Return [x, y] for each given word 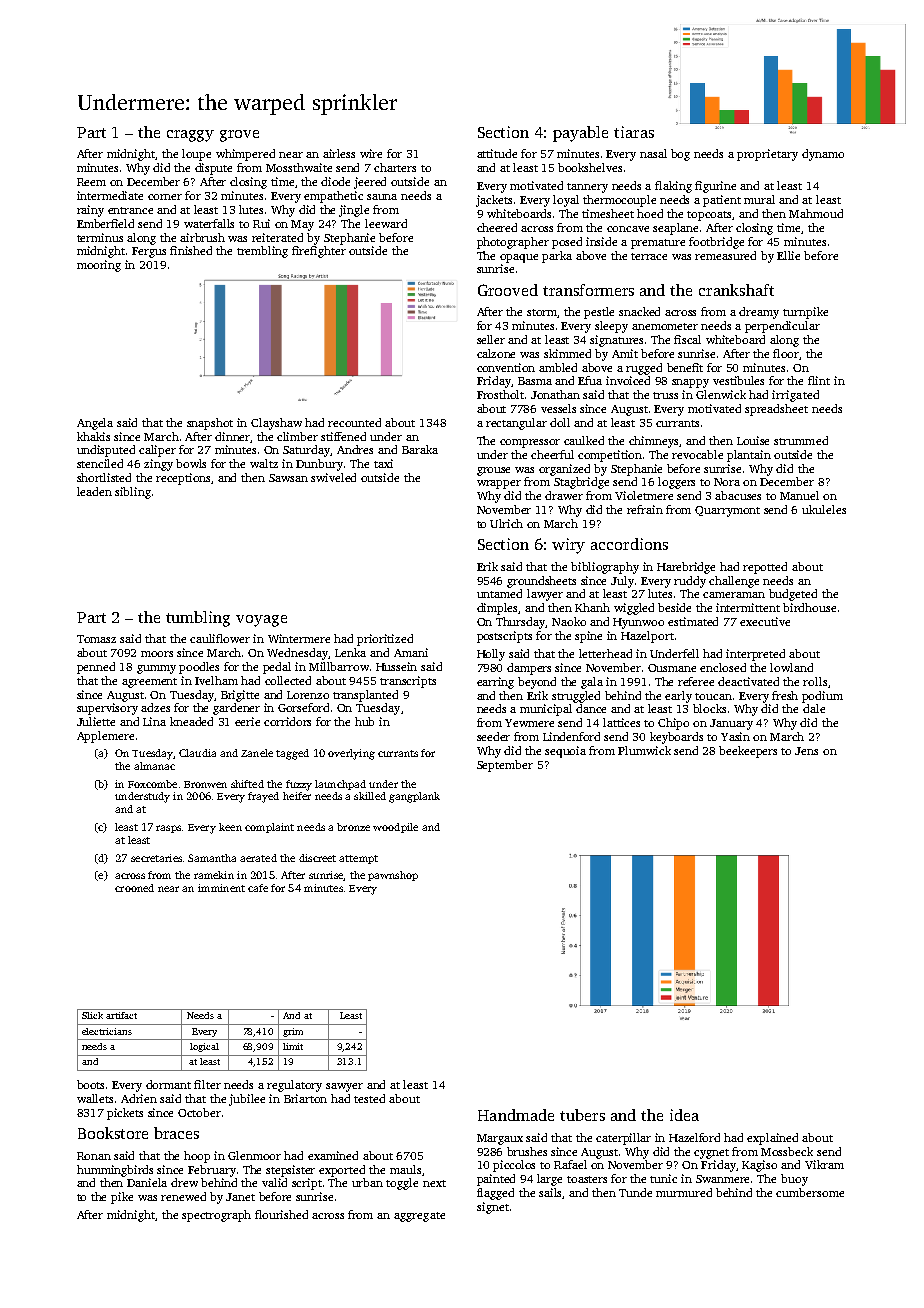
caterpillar [623, 1139]
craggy [190, 136]
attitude [497, 153]
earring [495, 683]
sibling [133, 493]
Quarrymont [727, 511]
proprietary [767, 155]
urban [367, 1182]
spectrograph [216, 1216]
